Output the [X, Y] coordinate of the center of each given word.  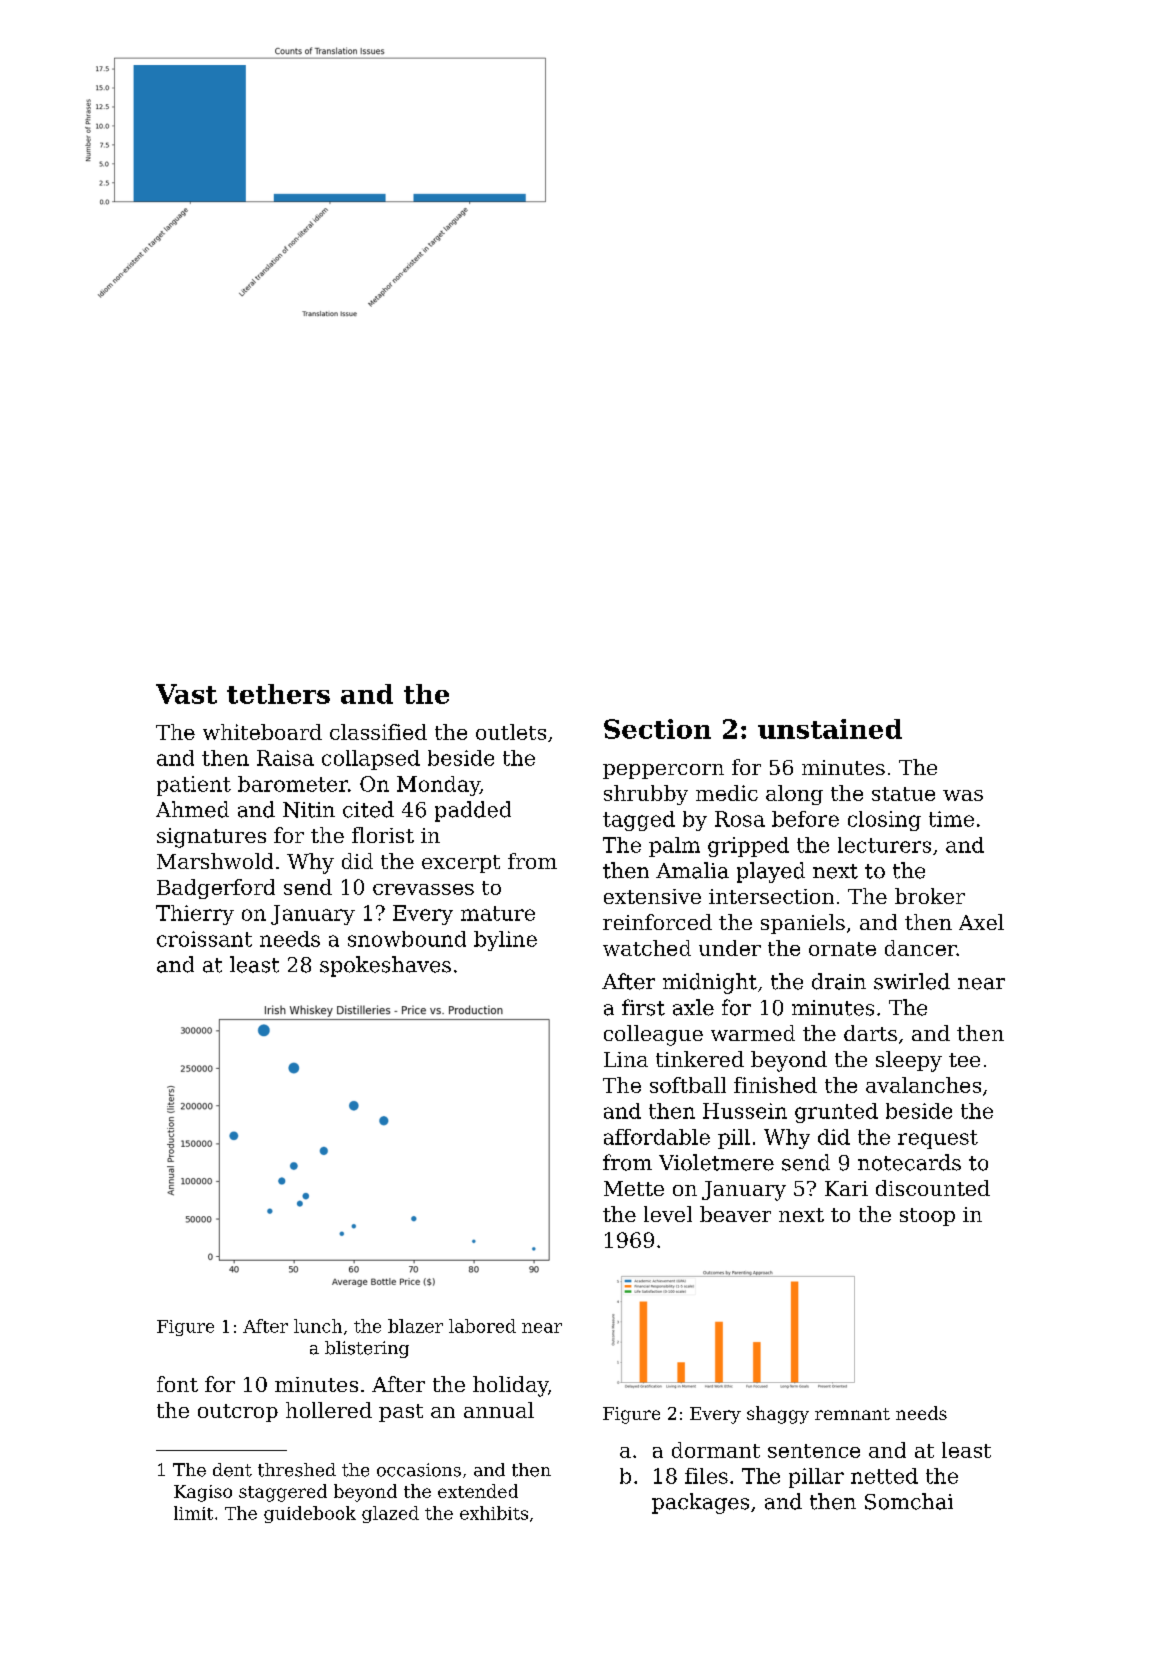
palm [674, 847]
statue [903, 794]
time [951, 819]
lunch [318, 1326]
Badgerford [216, 889]
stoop [927, 1217]
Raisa [285, 758]
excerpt [461, 864]
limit [193, 1513]
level [668, 1214]
